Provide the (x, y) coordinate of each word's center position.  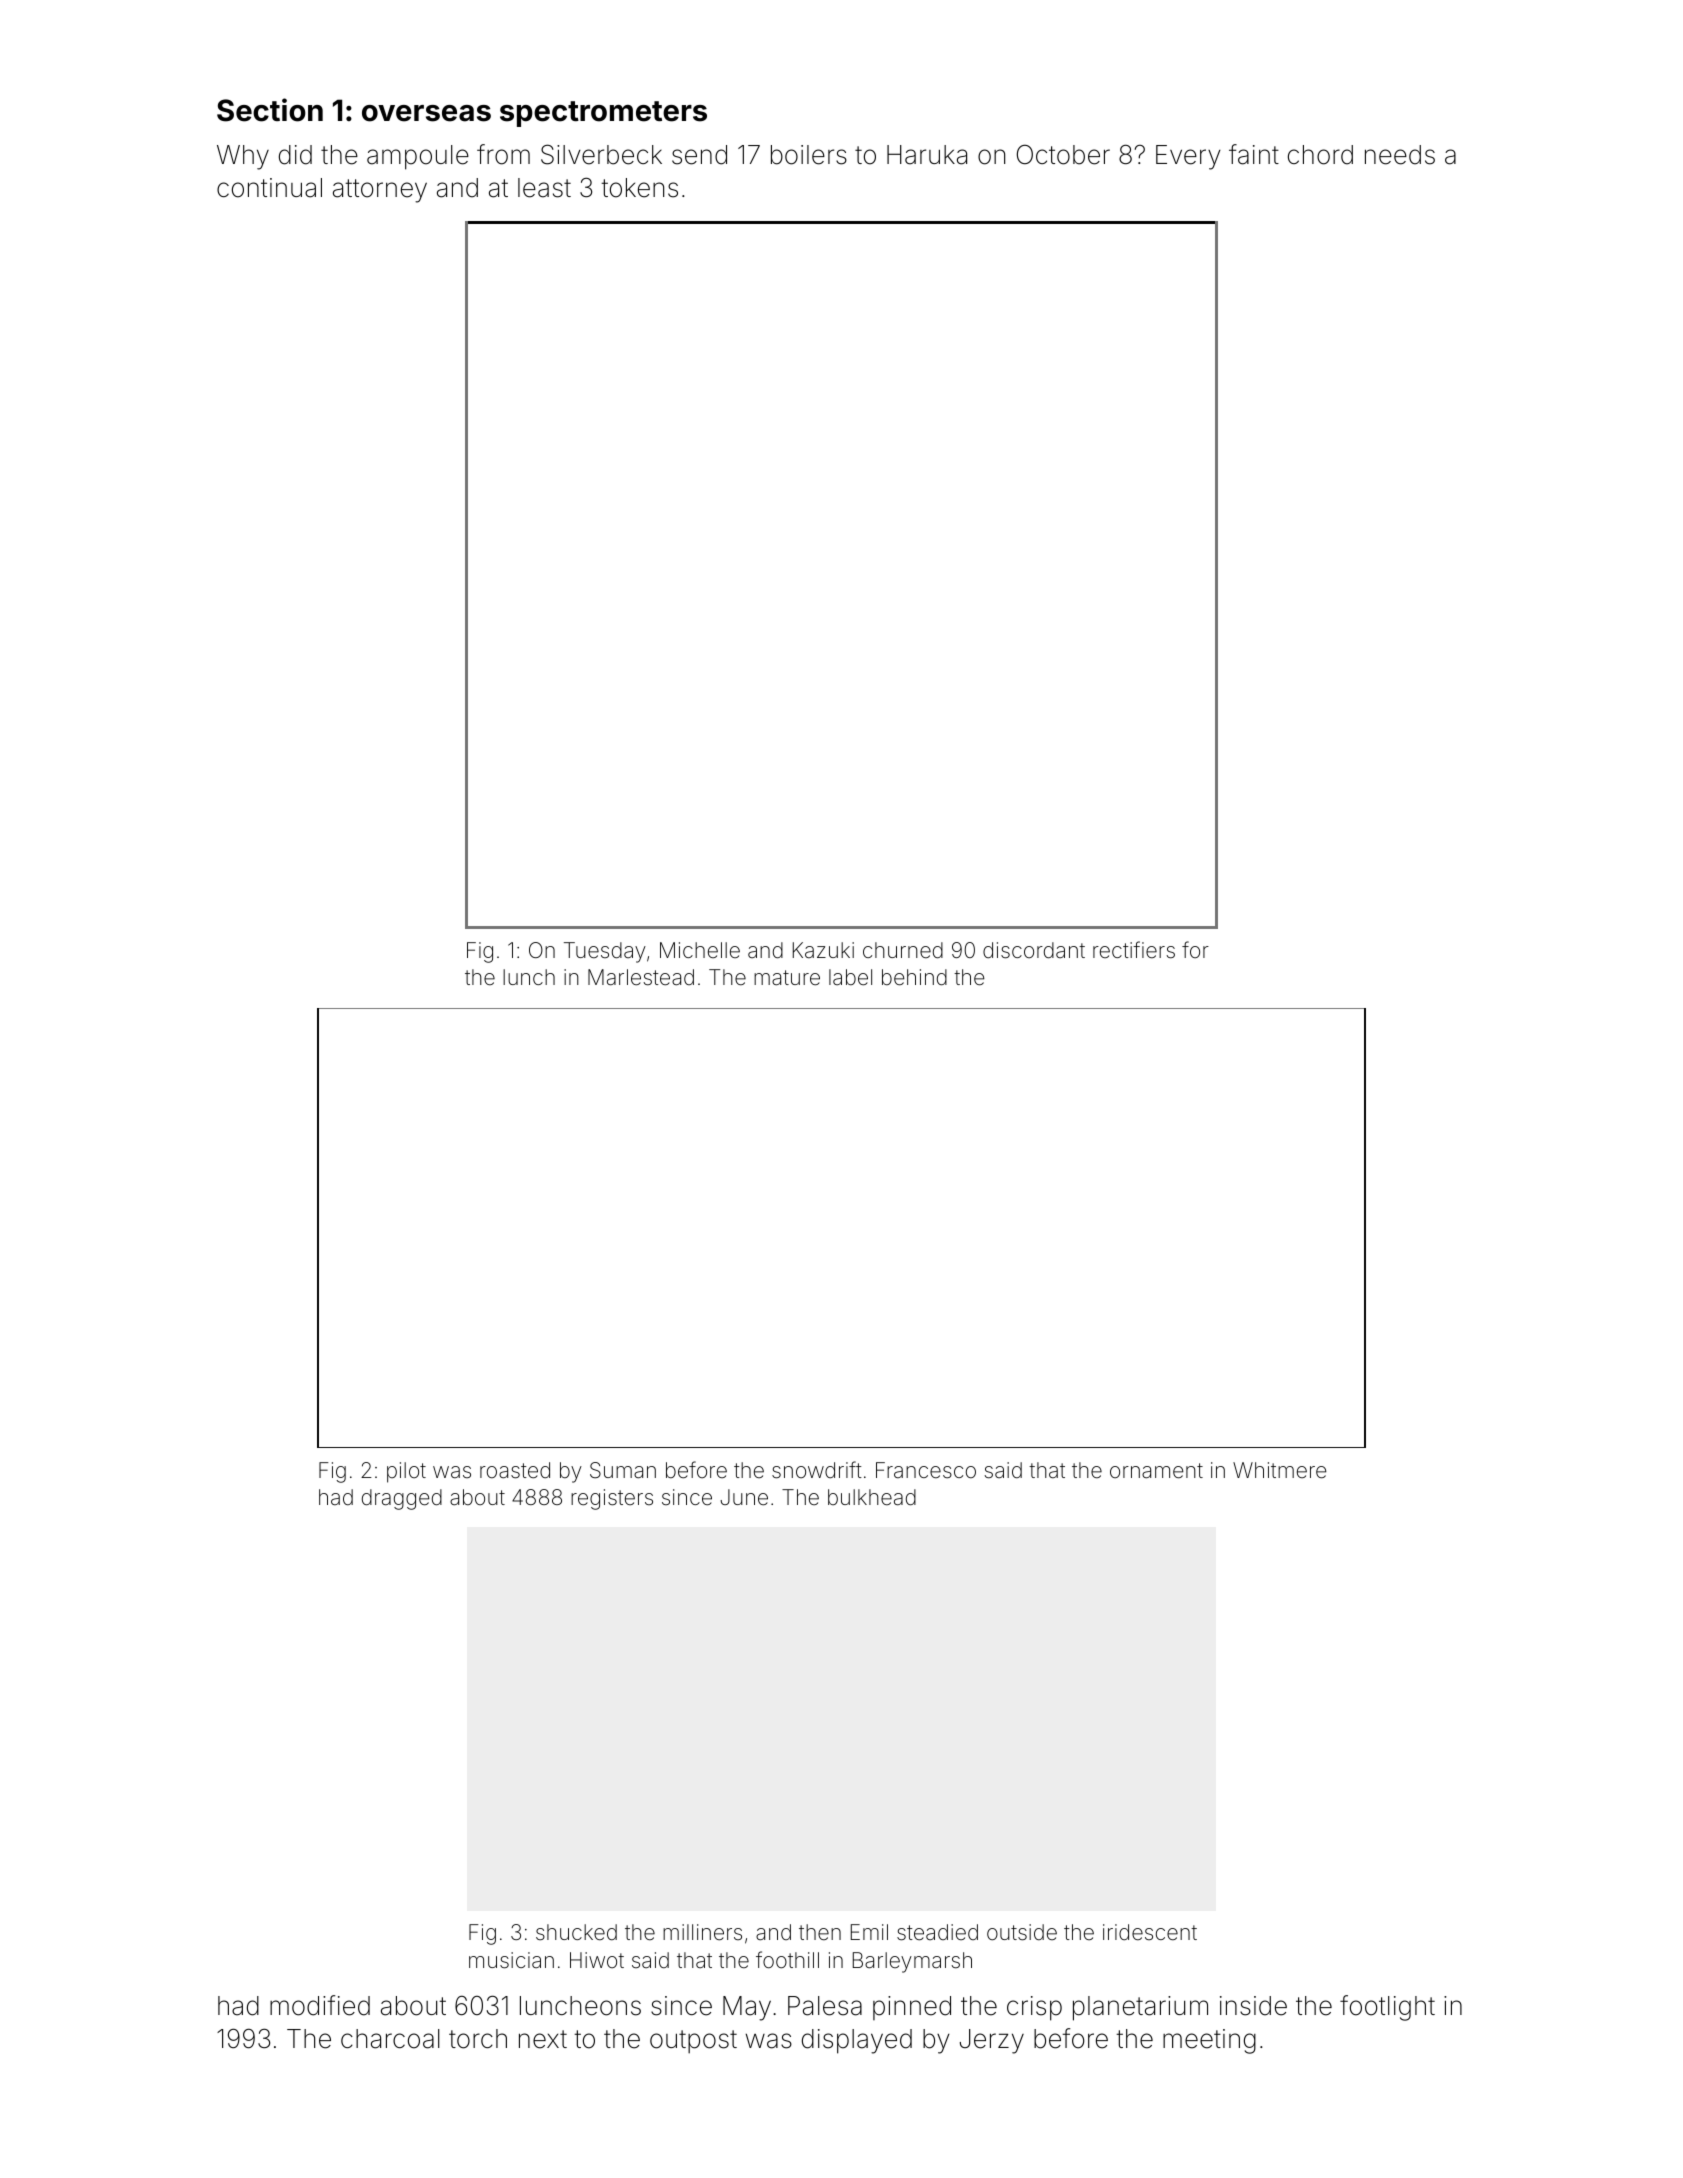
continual (269, 188)
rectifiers (1134, 950)
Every (1188, 157)
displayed (857, 2041)
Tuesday (605, 952)
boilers (809, 155)
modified (320, 2005)
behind (914, 977)
